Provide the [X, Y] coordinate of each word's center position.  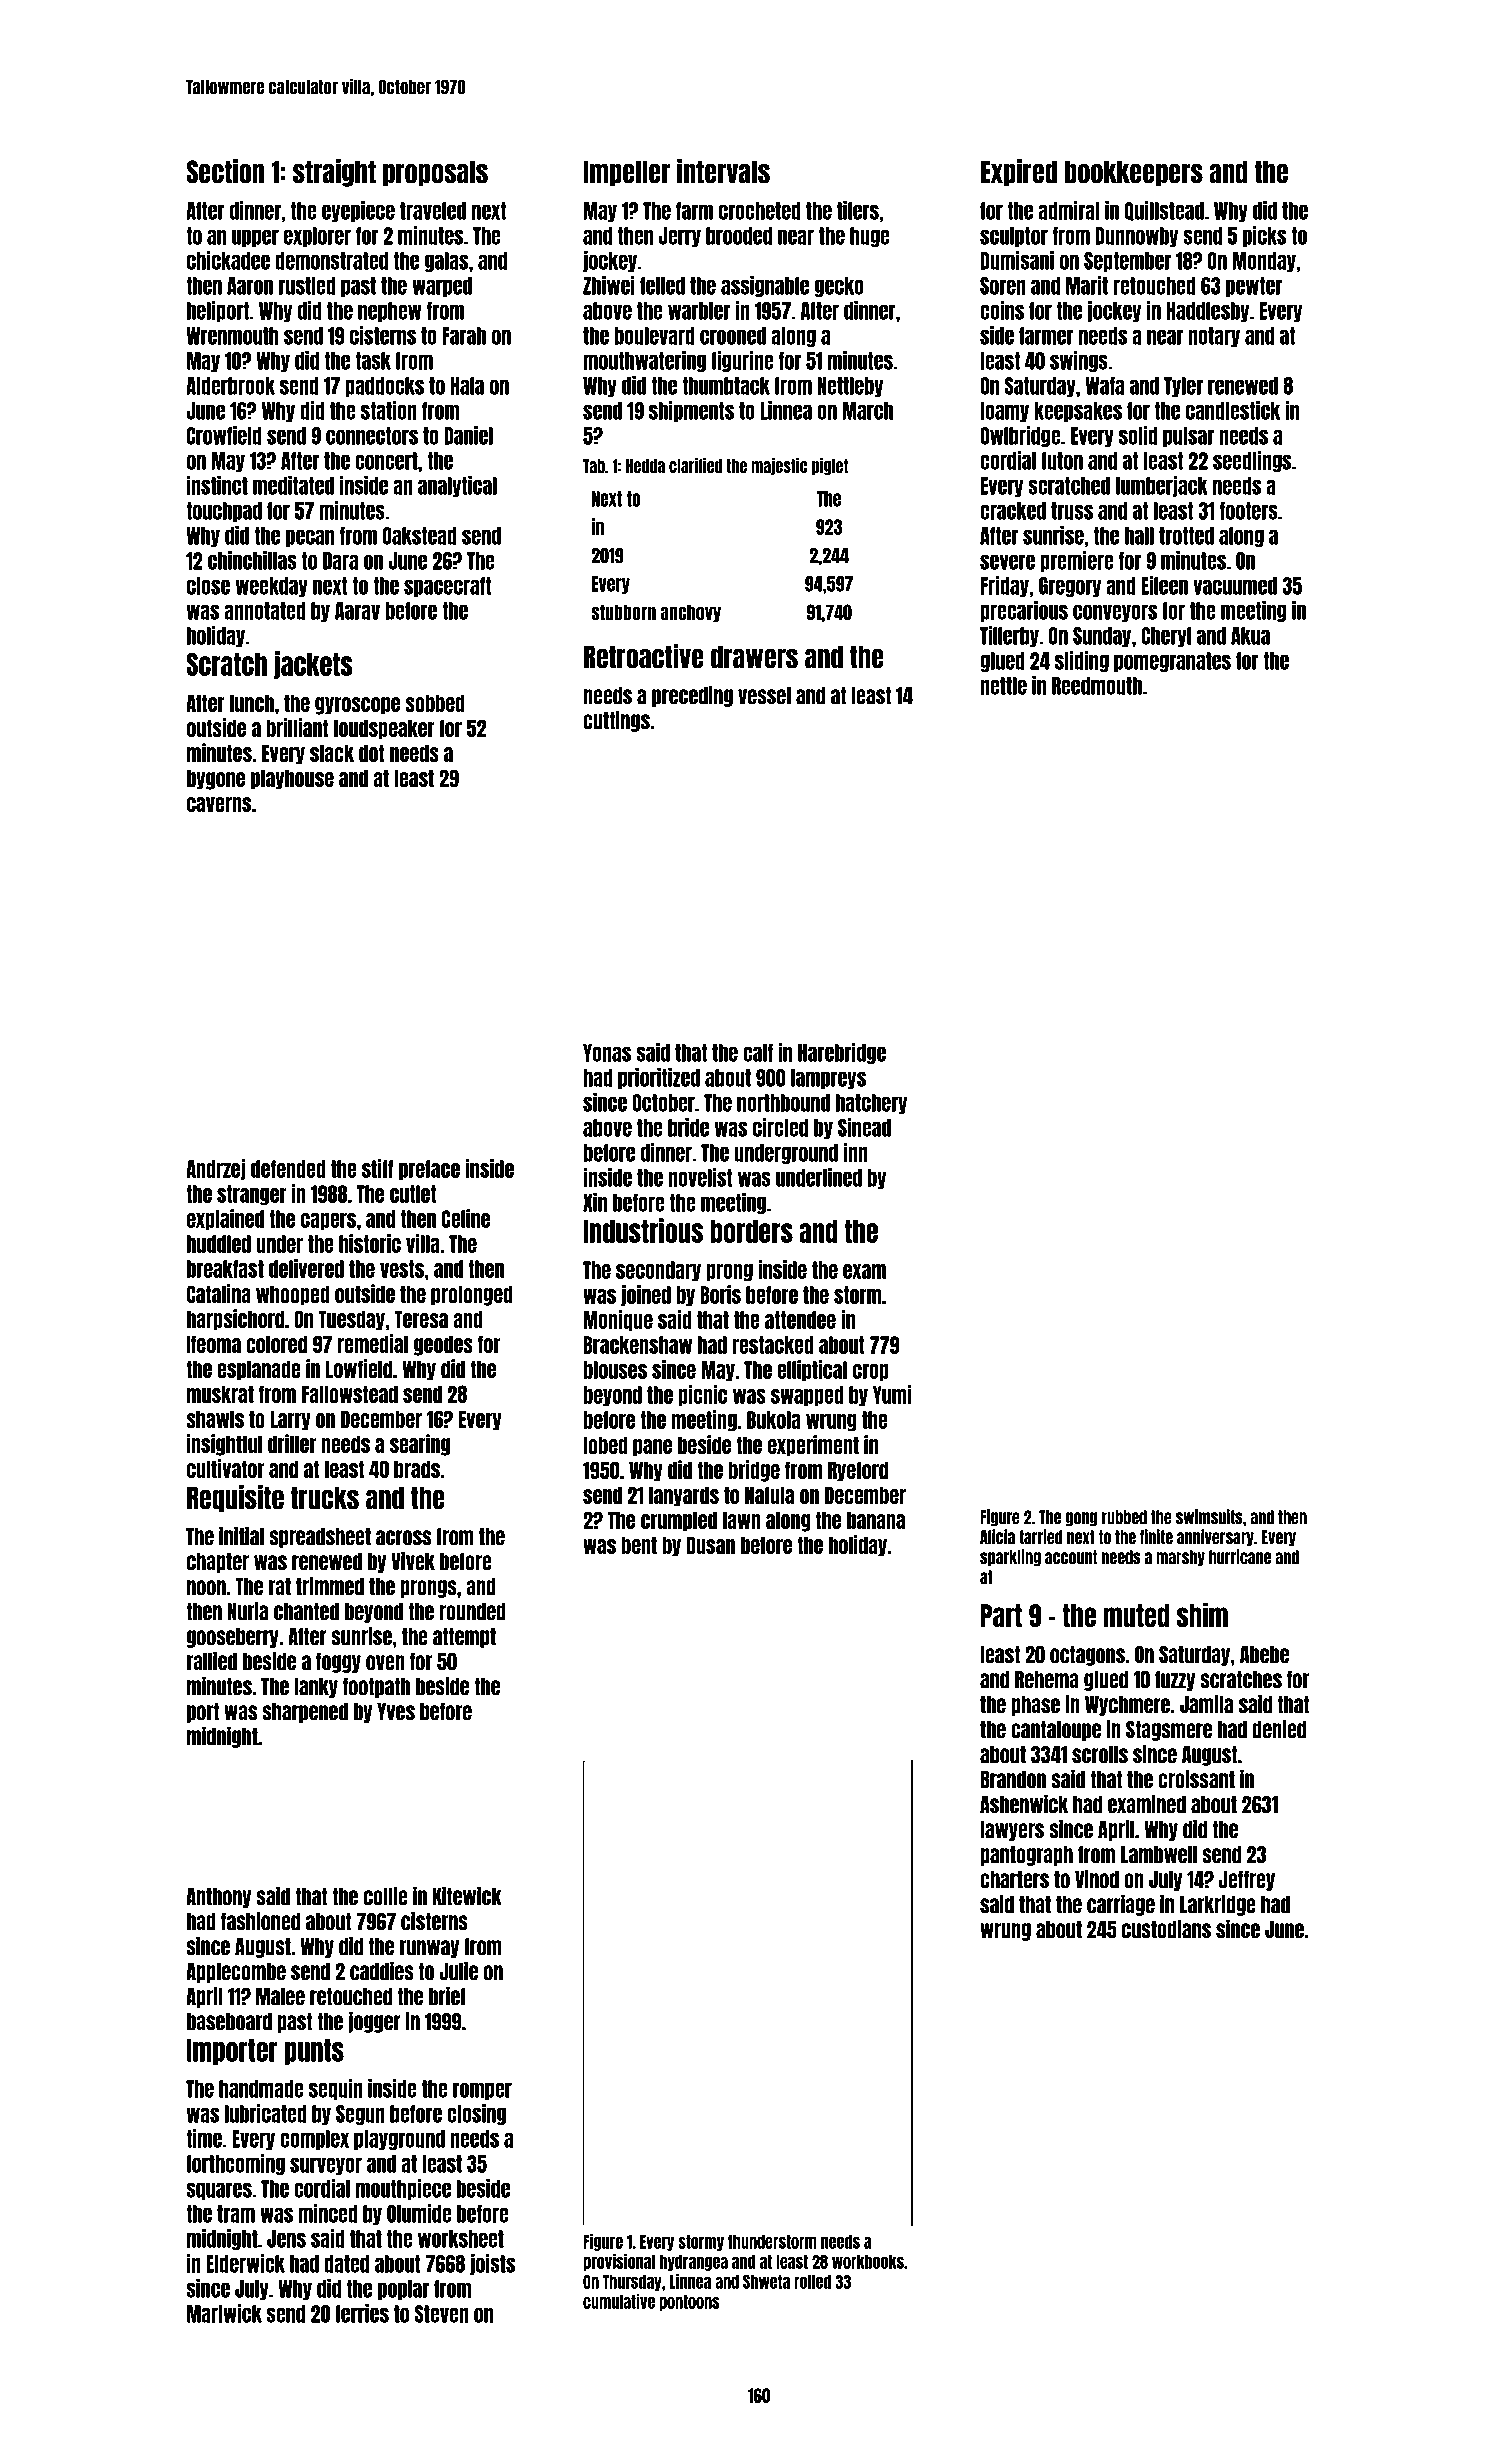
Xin [595, 1202]
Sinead [864, 1127]
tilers [858, 210]
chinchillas [252, 560]
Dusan [711, 1545]
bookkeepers [1134, 173]
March [868, 411]
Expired [1019, 173]
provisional [619, 2262]
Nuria [248, 1611]
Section [225, 171]
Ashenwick [1024, 1804]
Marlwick [224, 2313]
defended [288, 1169]
